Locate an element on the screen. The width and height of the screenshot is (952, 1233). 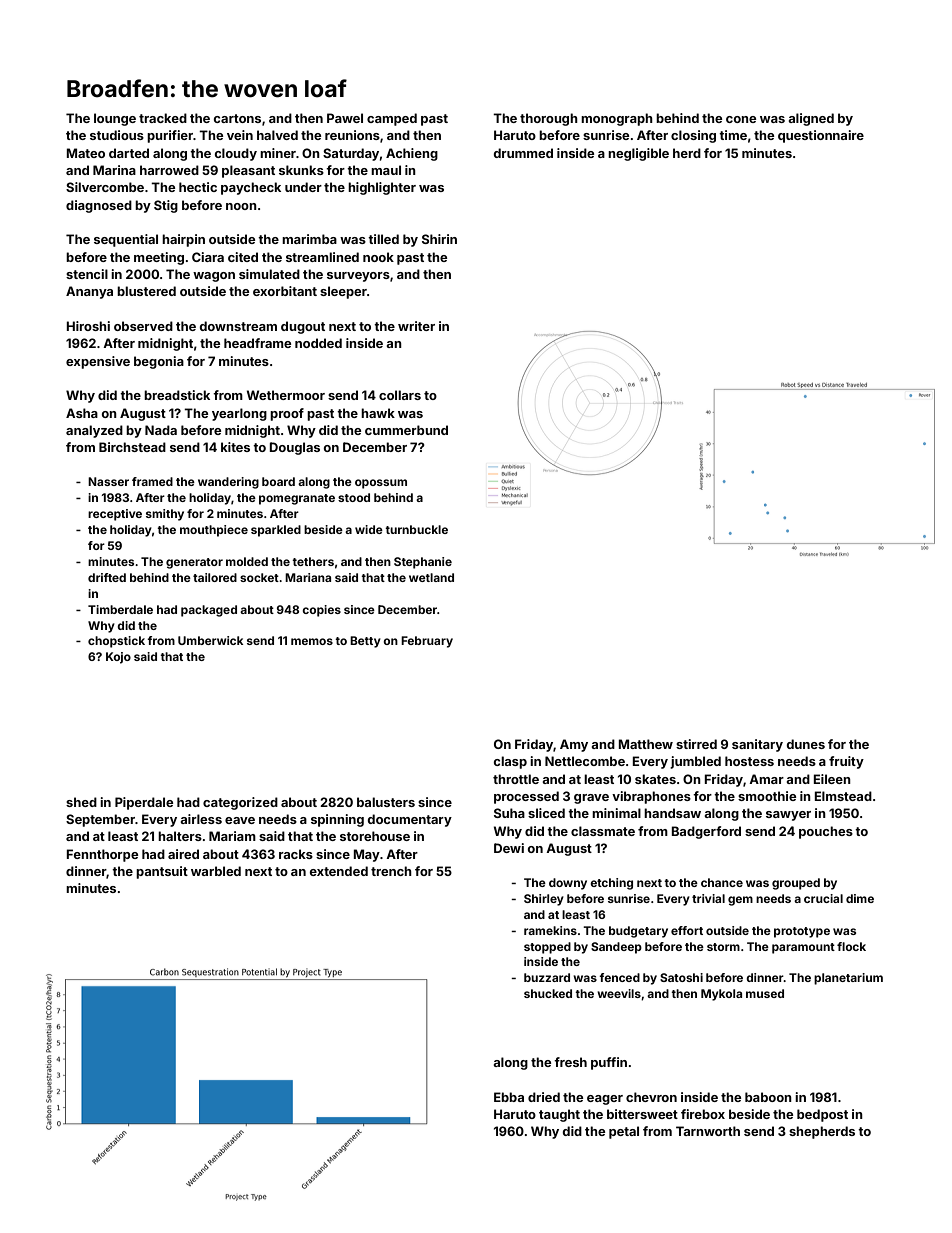
aligned is located at coordinates (811, 119).
